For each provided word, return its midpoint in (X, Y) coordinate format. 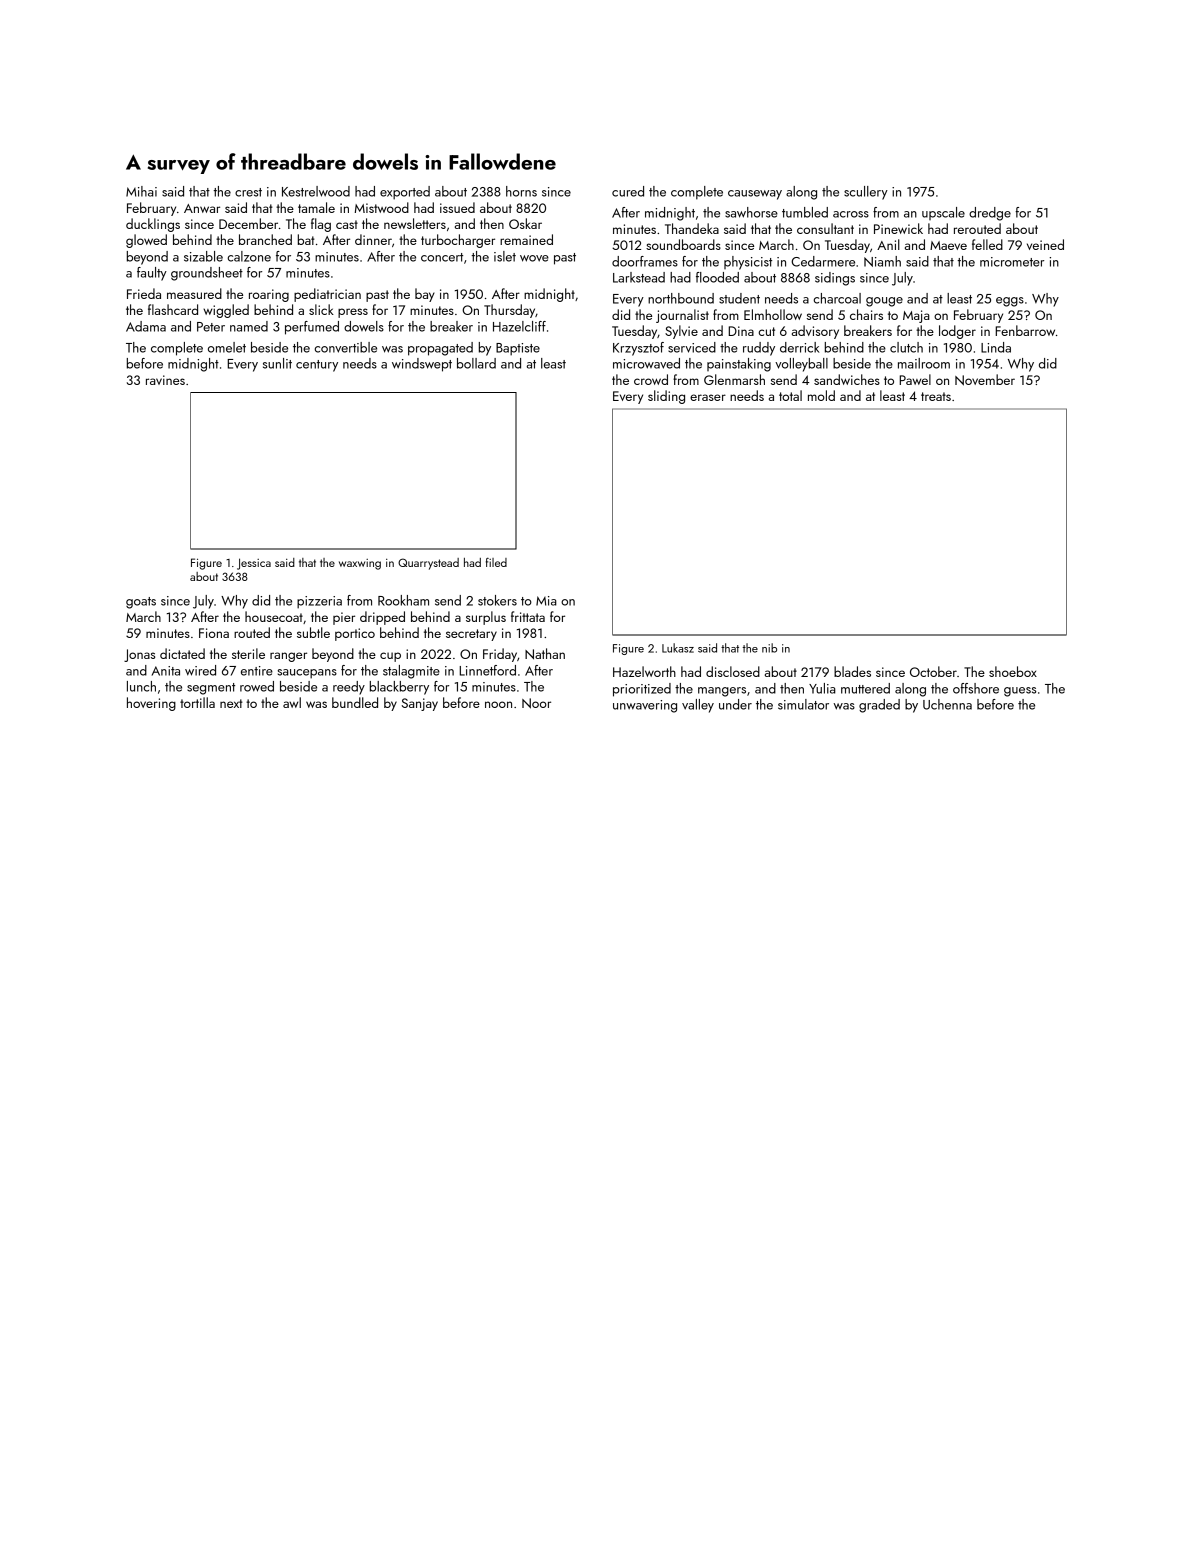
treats (936, 396)
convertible (345, 347)
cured (628, 191)
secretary (471, 635)
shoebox (1013, 671)
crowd (651, 379)
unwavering (645, 706)
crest (248, 192)
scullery (866, 193)
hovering (151, 704)
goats (141, 603)
